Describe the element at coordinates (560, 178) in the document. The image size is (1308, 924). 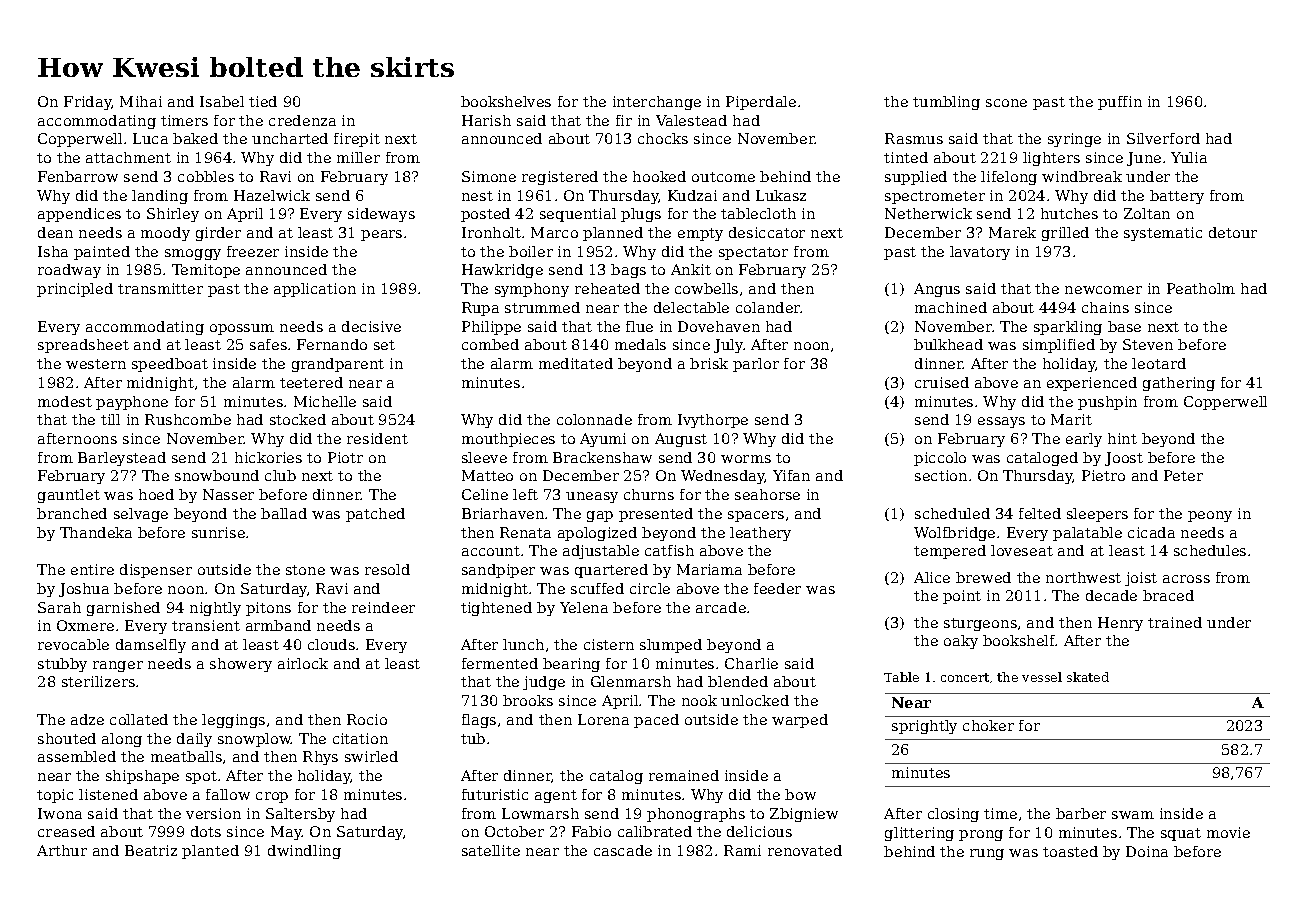
I see `registered` at that location.
